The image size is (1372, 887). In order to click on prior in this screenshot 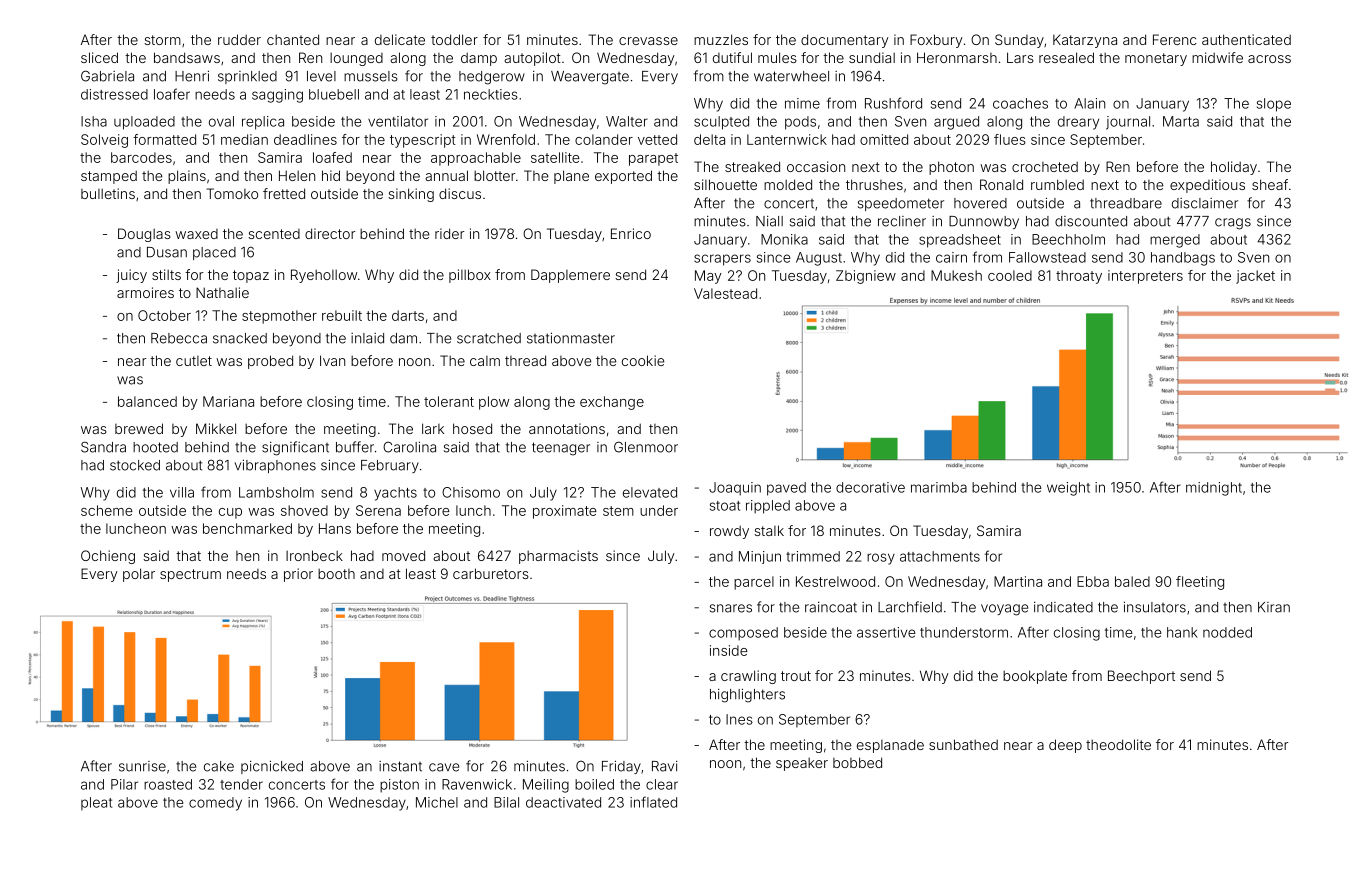, I will do `click(298, 575)`.
